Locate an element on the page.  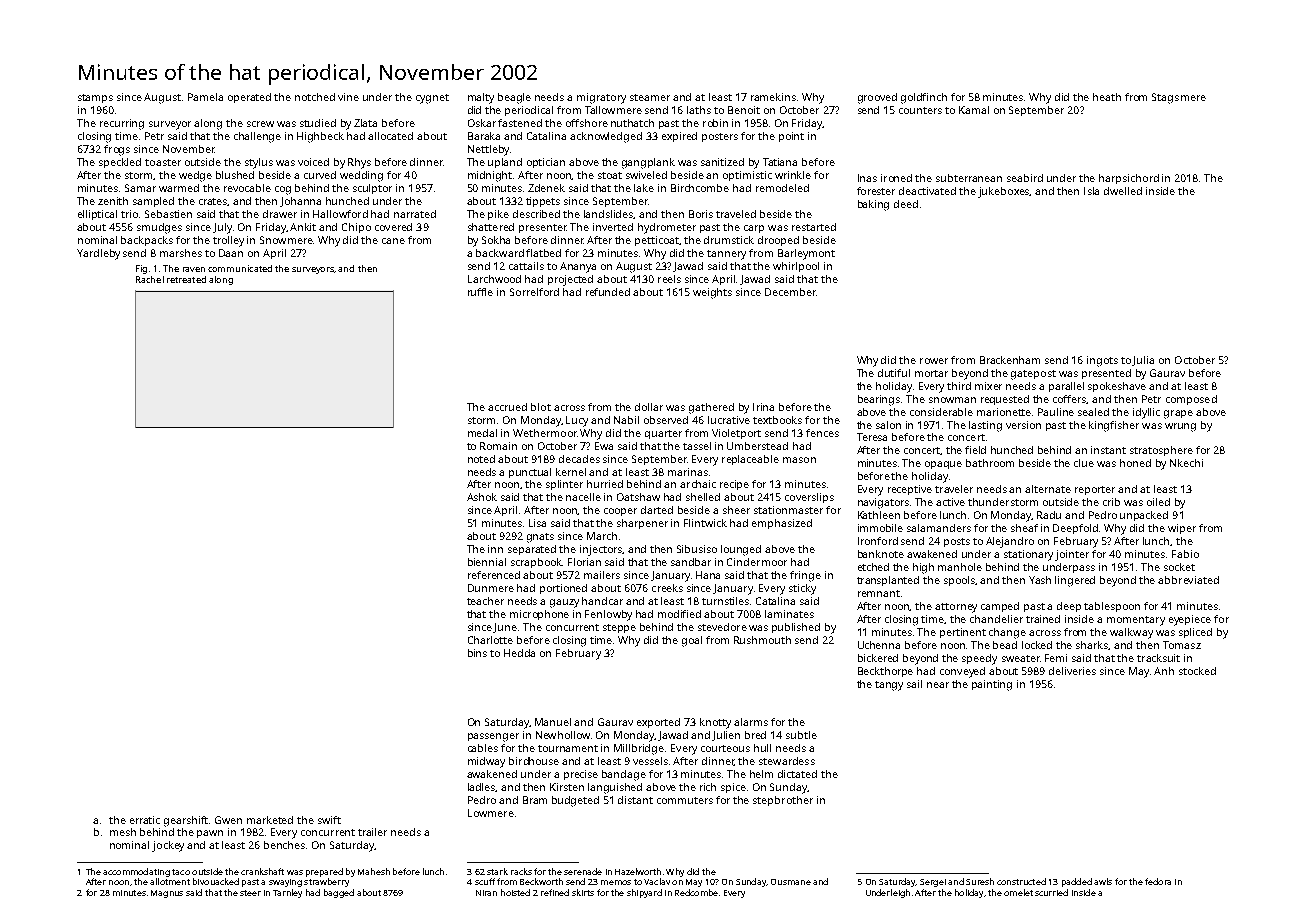
helm is located at coordinates (761, 774).
